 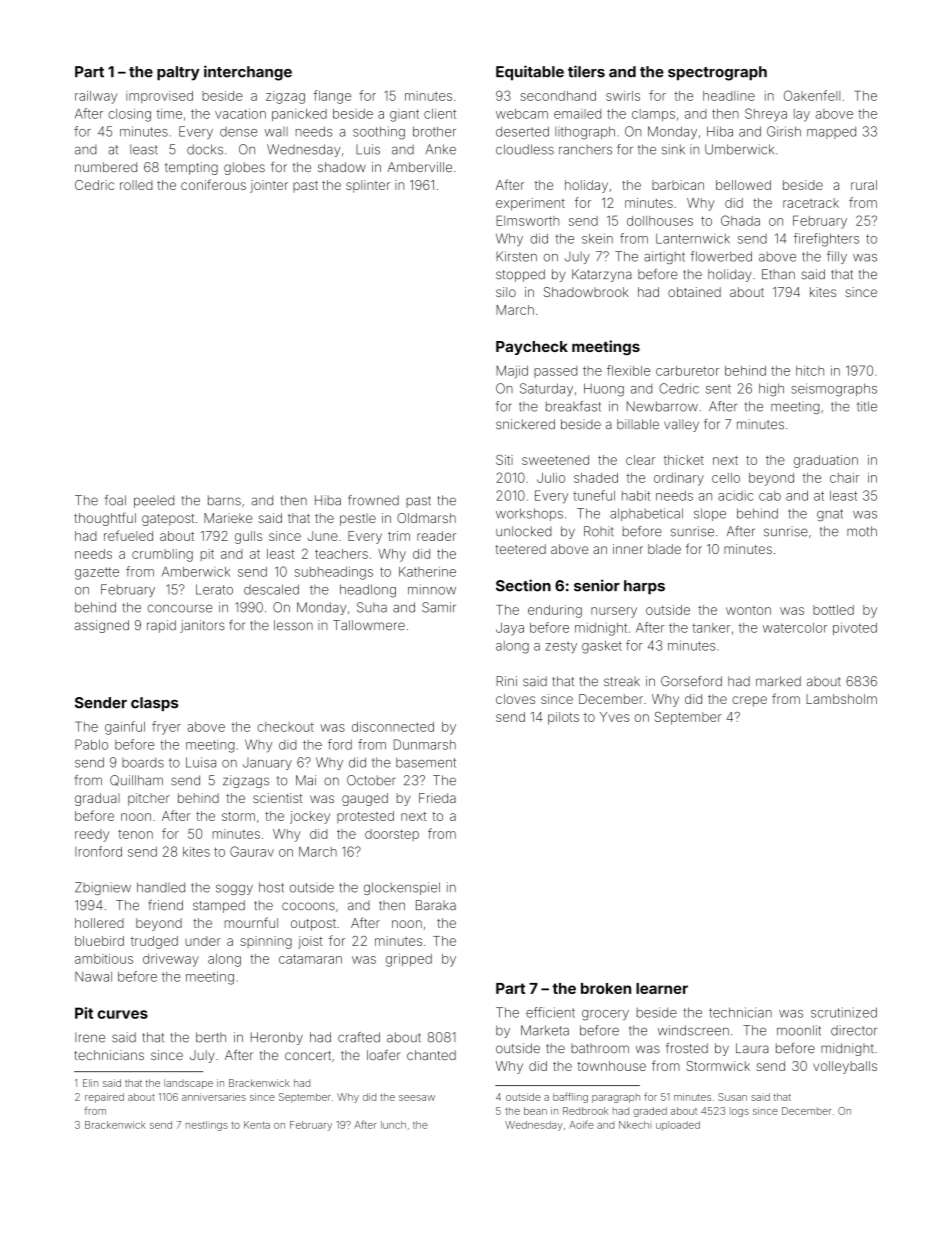 I want to click on Rohit, so click(x=598, y=531).
